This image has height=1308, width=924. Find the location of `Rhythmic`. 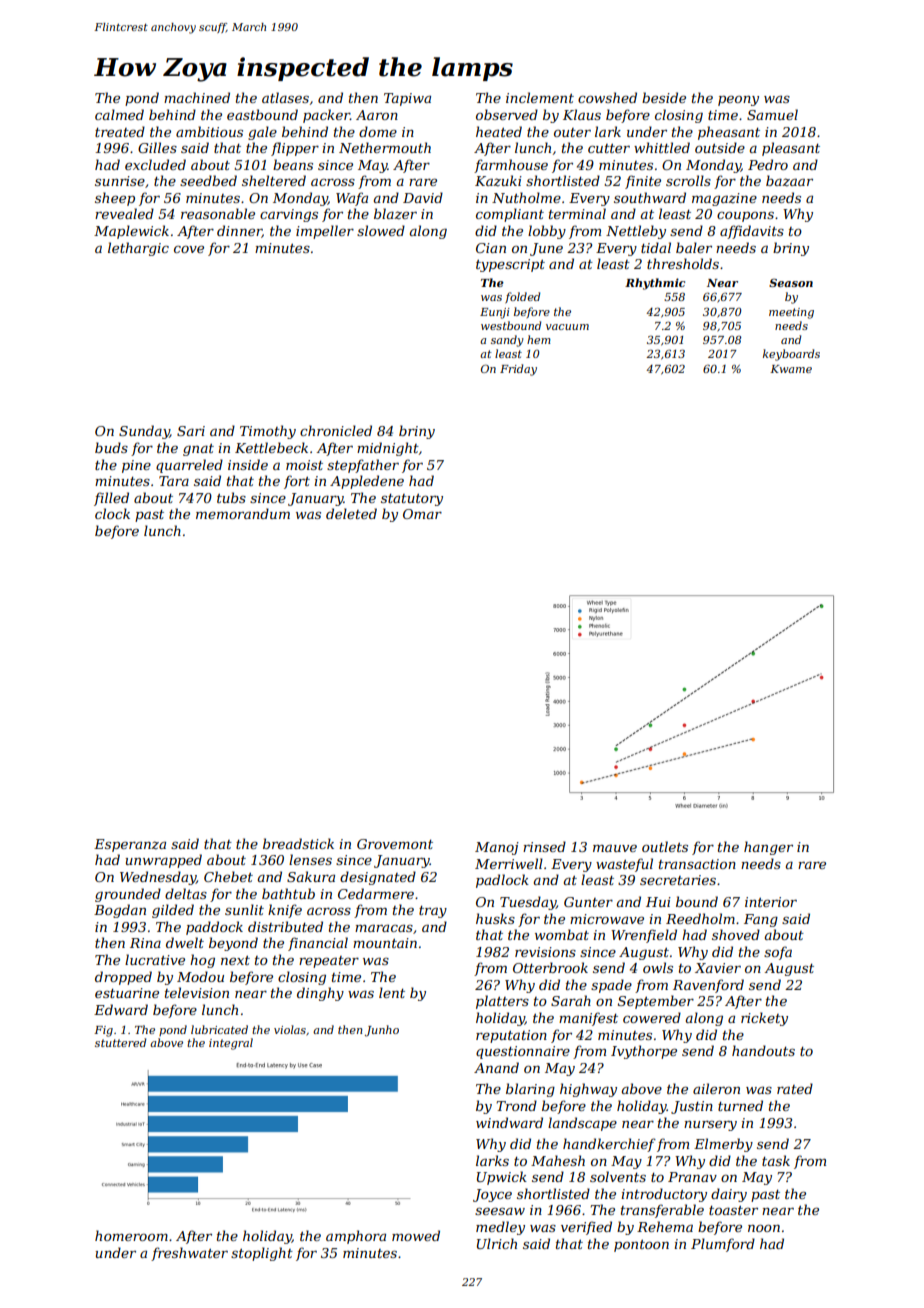

Rhythmic is located at coordinates (655, 284).
